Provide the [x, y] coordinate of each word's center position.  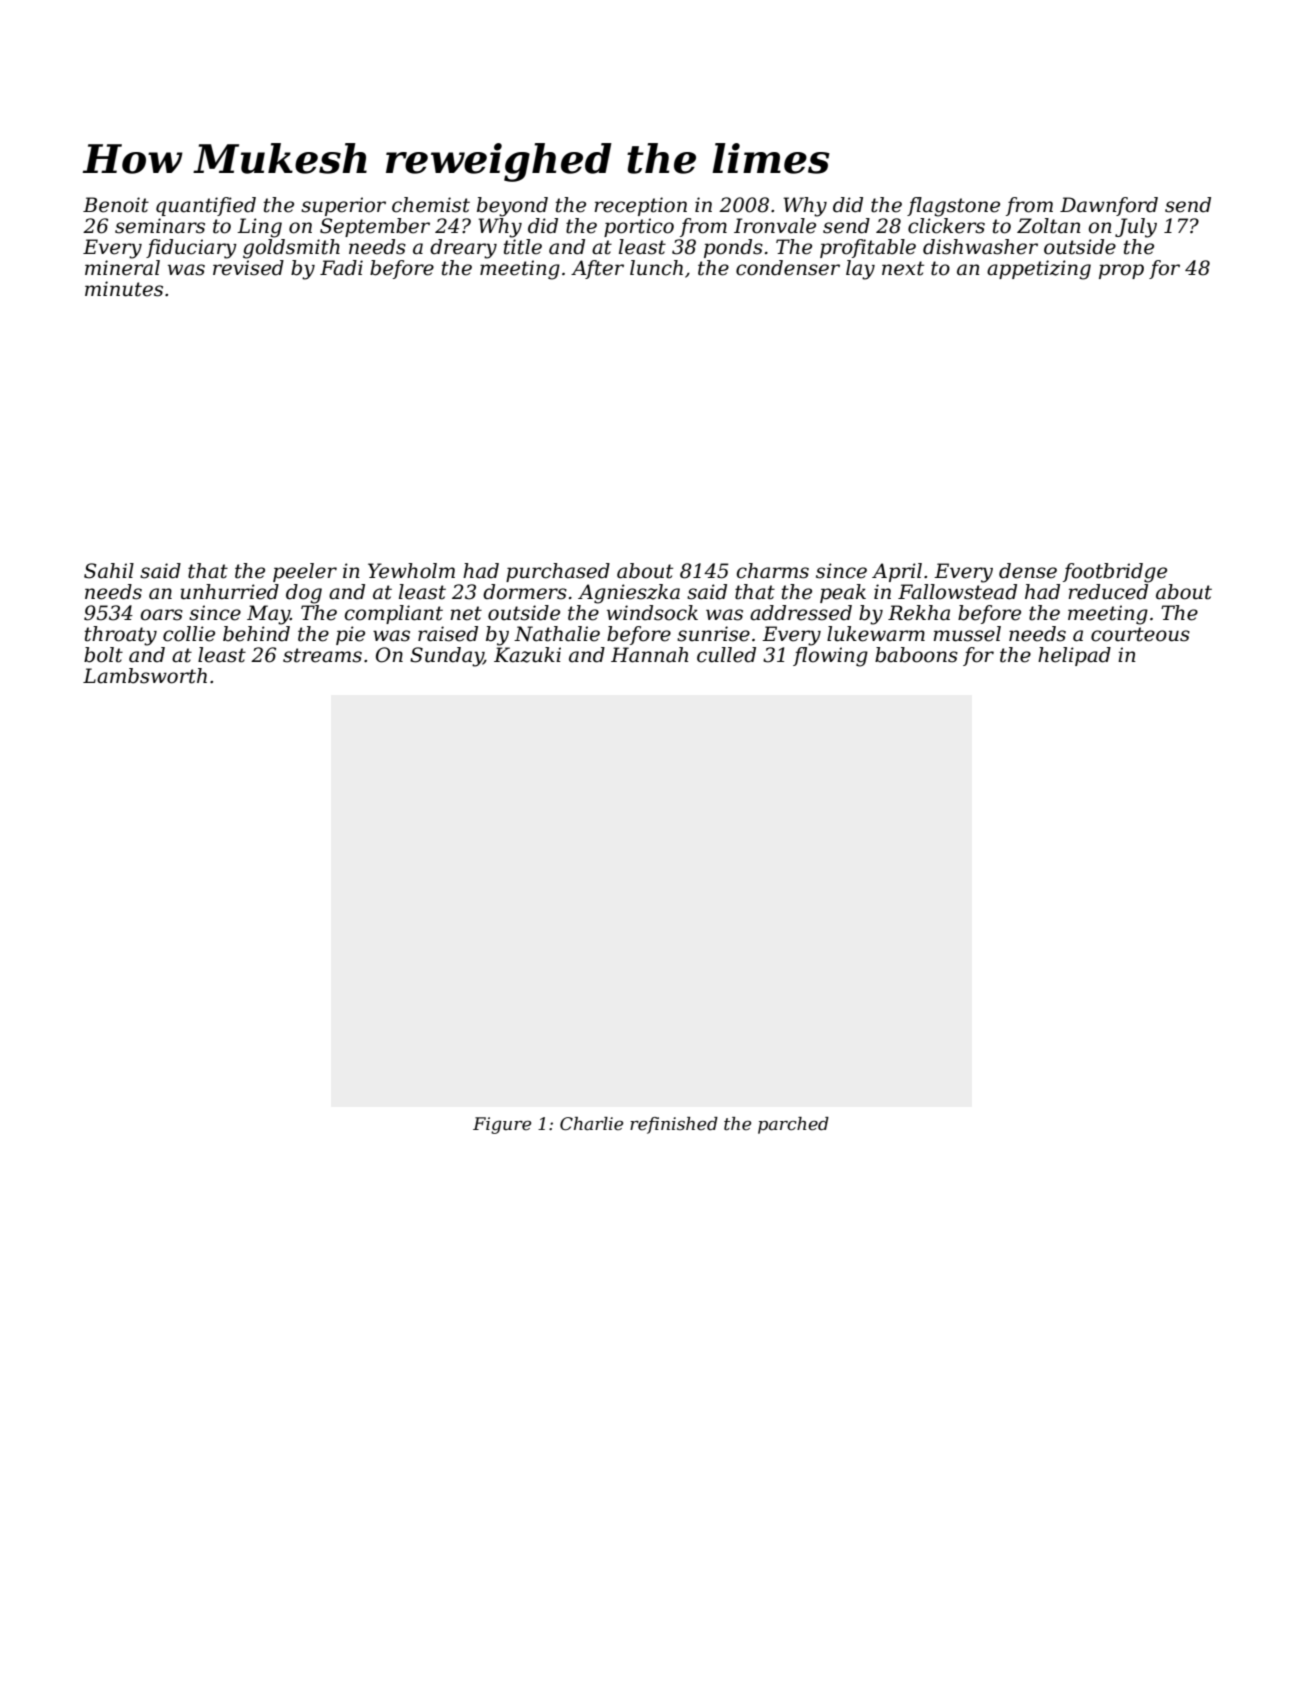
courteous [1140, 634]
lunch [656, 268]
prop [1121, 271]
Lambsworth [145, 676]
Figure [502, 1125]
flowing [830, 657]
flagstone [953, 207]
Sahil [109, 571]
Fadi [341, 268]
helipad [1074, 656]
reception [640, 206]
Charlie [591, 1124]
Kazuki [527, 655]
